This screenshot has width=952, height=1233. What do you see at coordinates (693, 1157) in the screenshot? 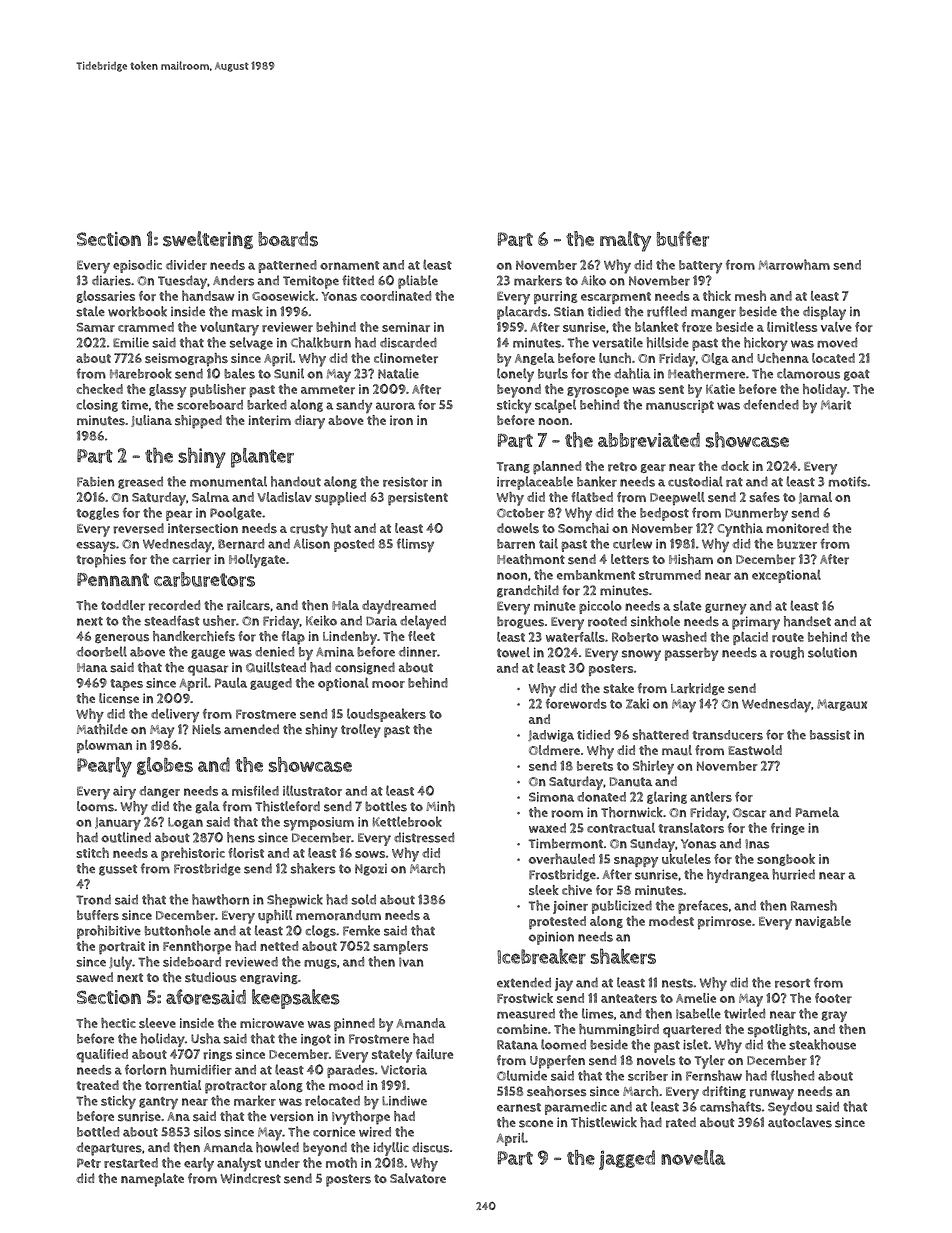
I see `novella` at bounding box center [693, 1157].
